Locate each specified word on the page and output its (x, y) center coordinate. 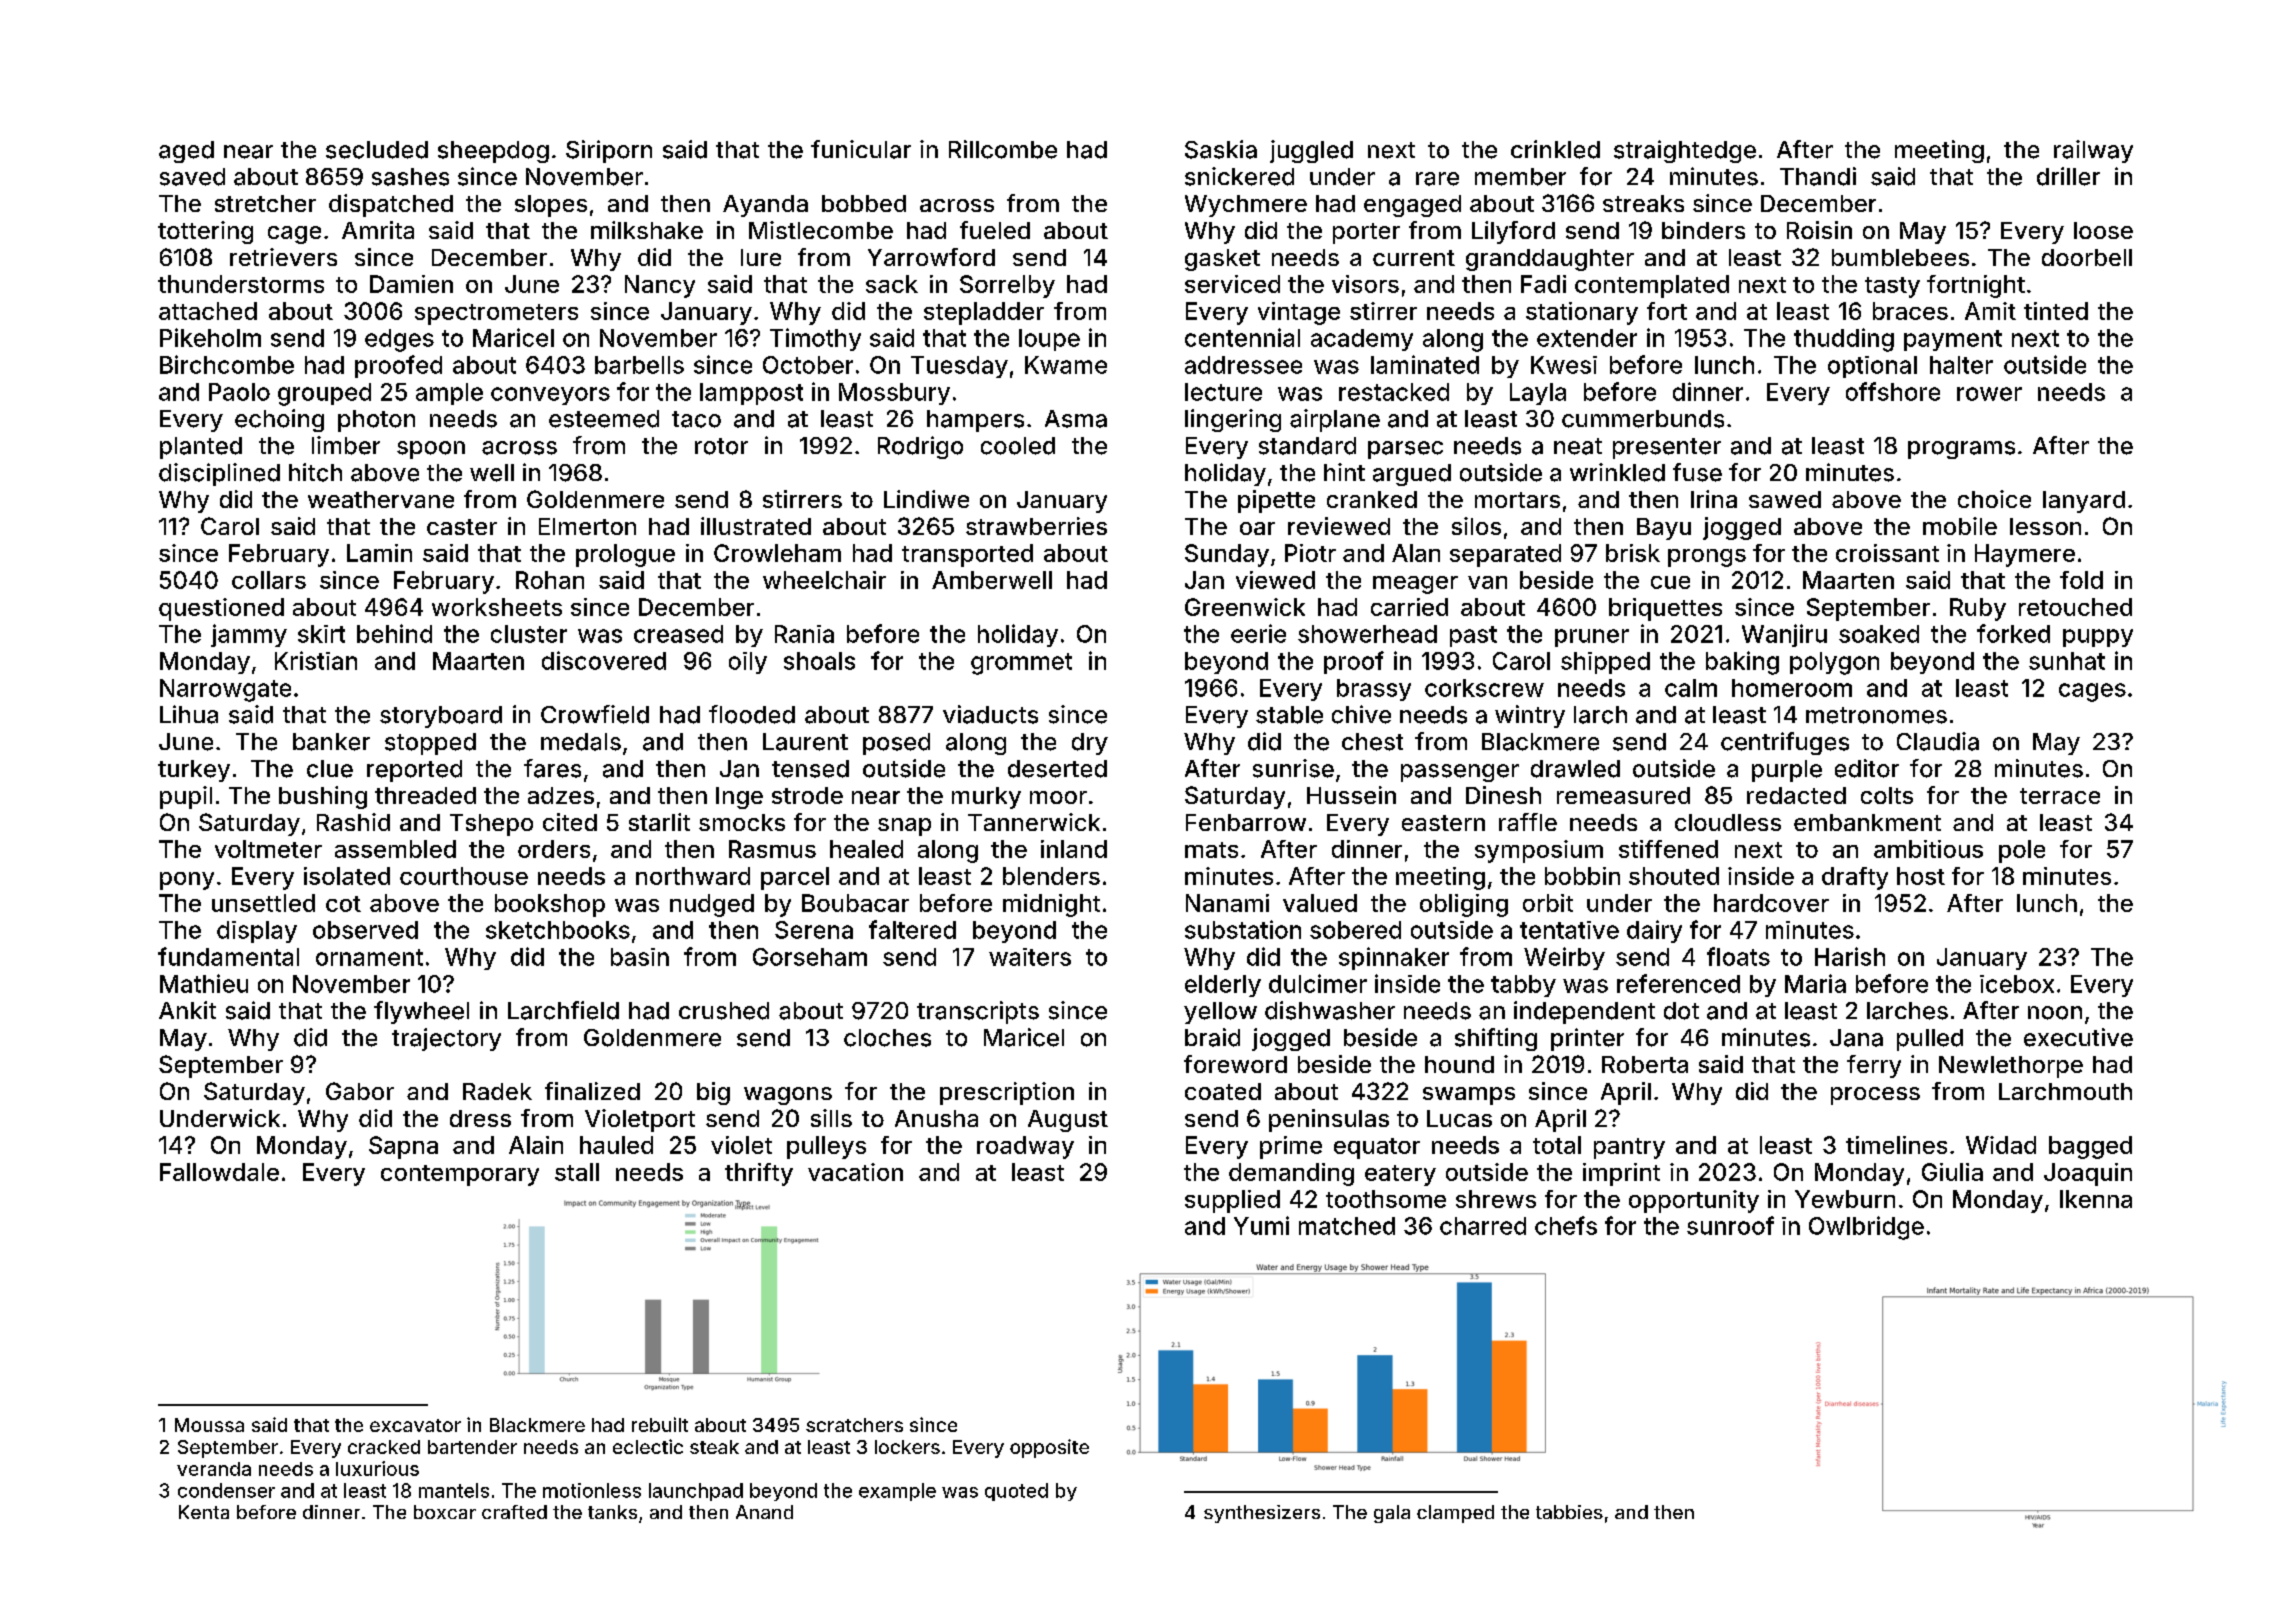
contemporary (460, 1175)
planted (201, 448)
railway (2093, 151)
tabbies (1569, 1512)
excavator (415, 1425)
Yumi (1261, 1225)
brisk (1633, 553)
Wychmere (1246, 206)
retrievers (283, 257)
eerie (1258, 633)
